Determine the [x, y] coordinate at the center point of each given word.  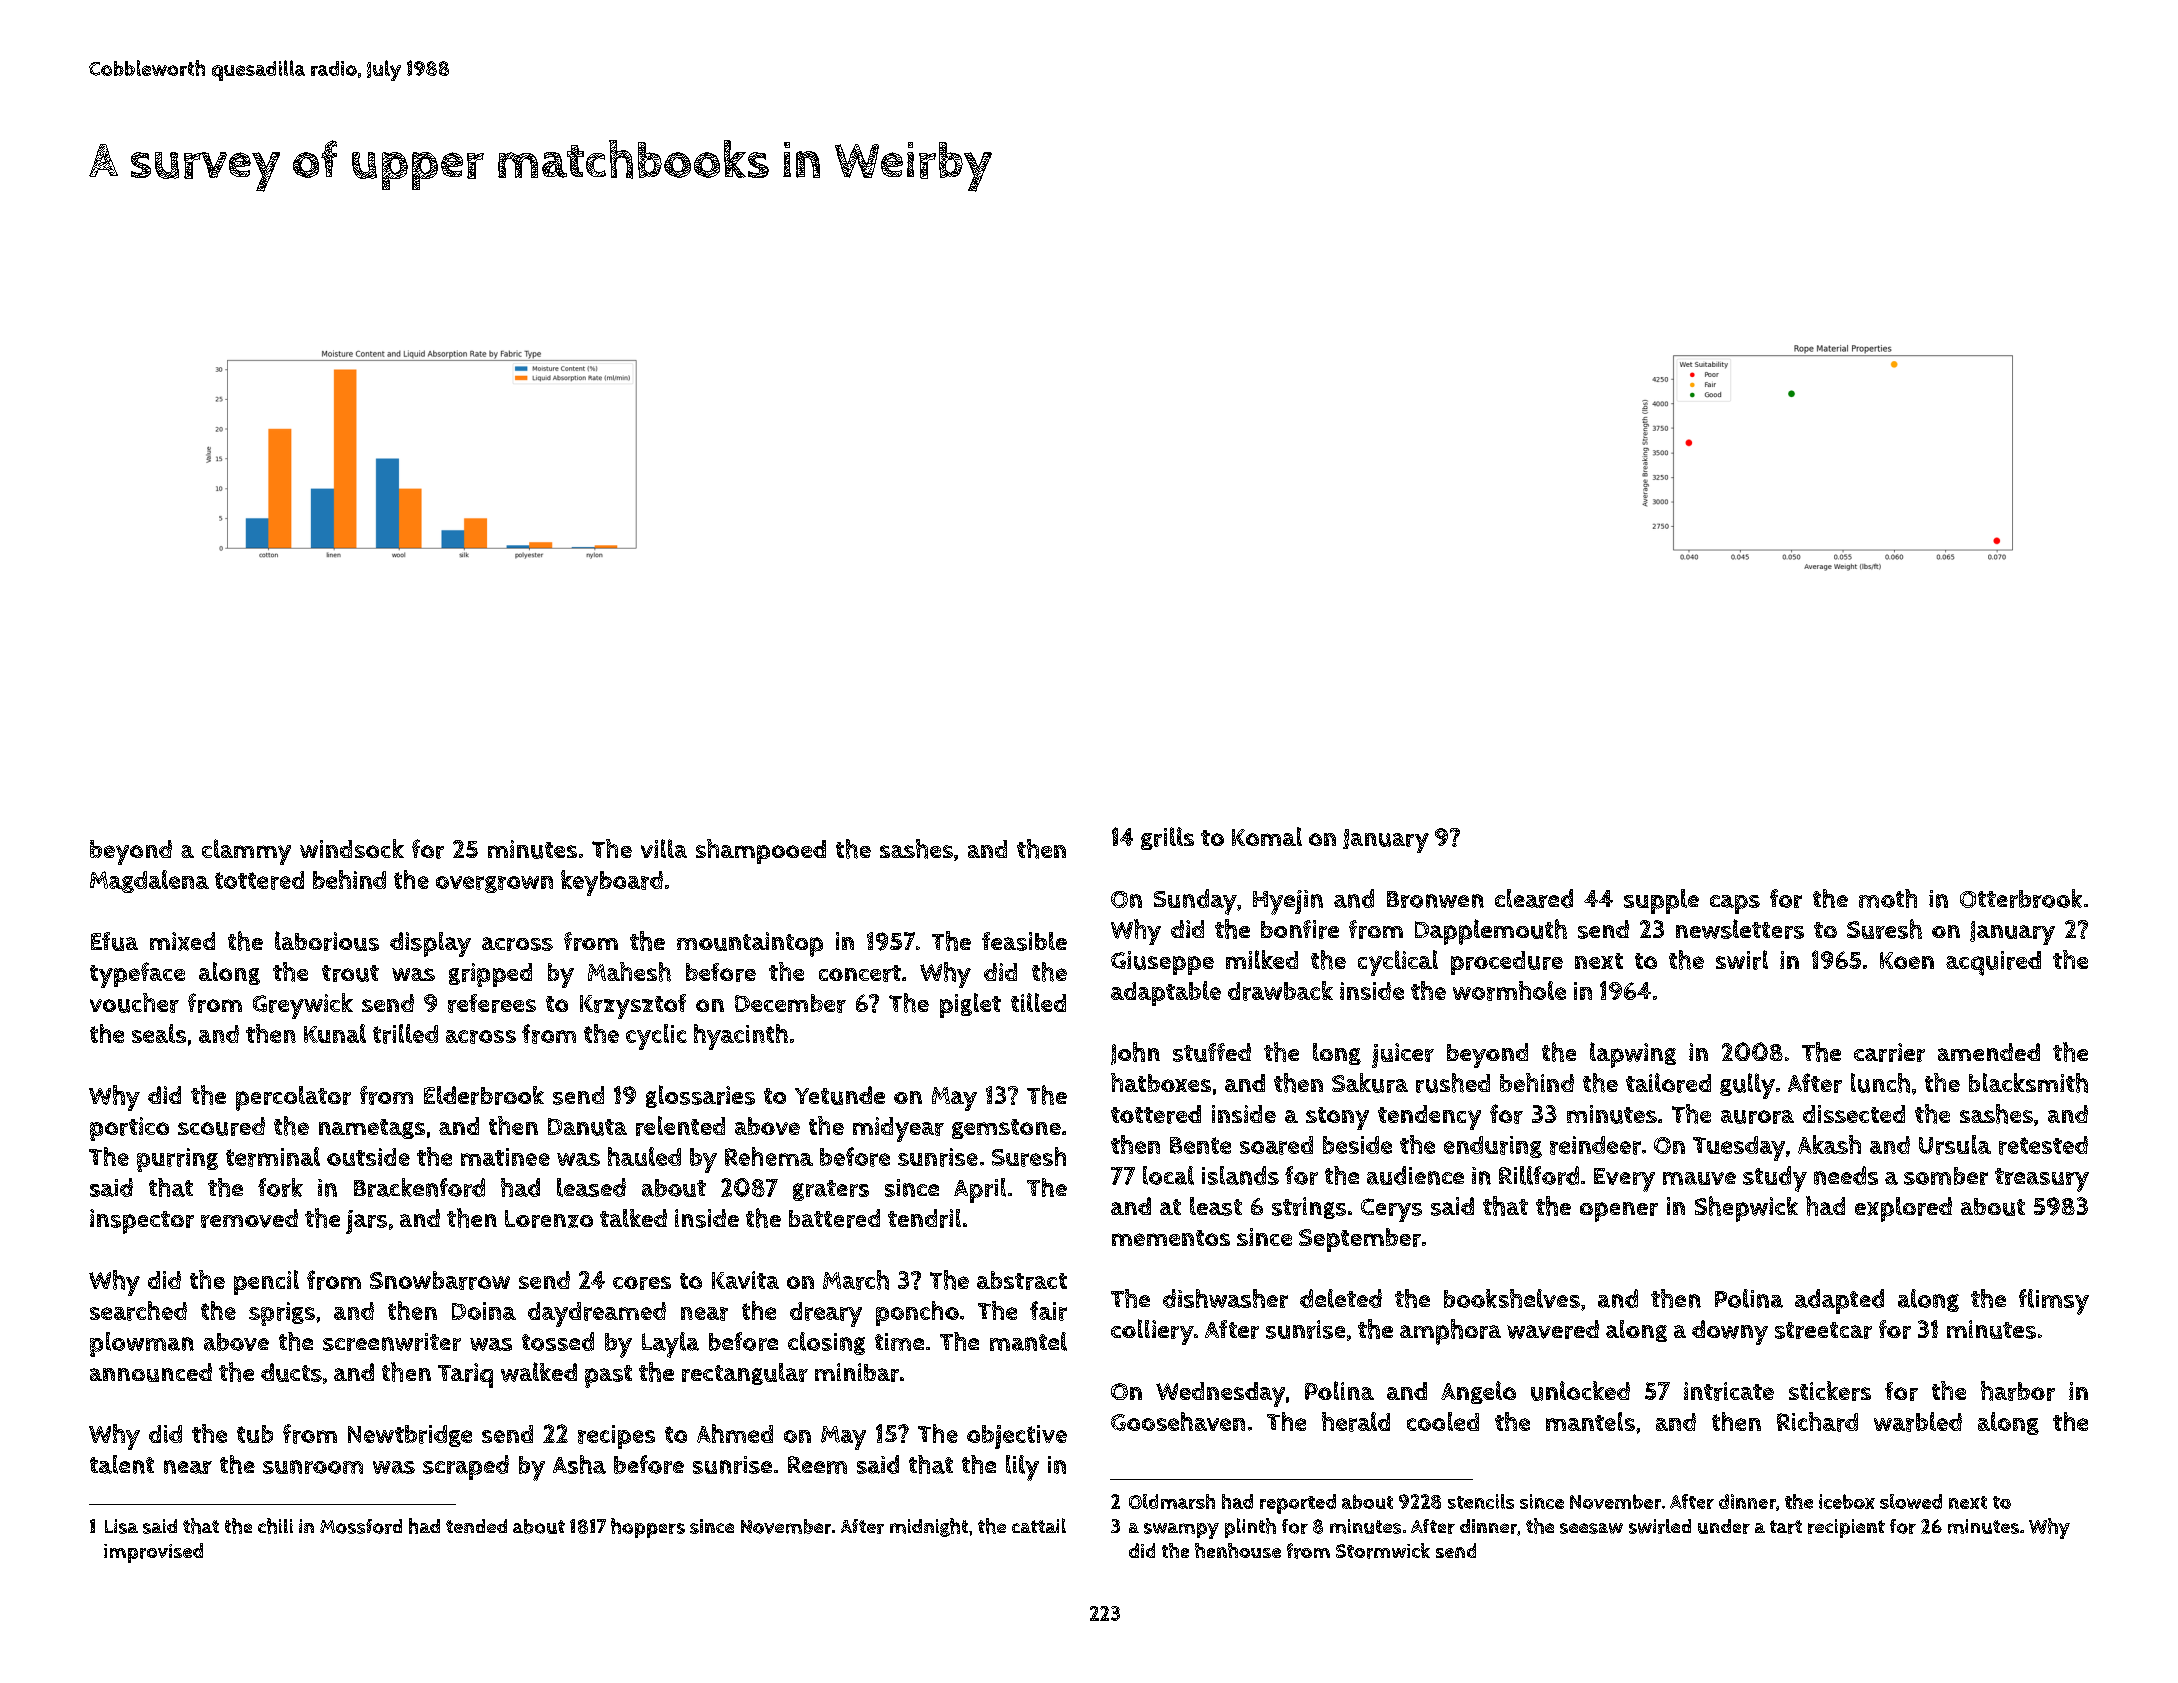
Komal [1267, 836]
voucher [134, 1003]
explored [1903, 1209]
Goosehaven [1178, 1421]
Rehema [769, 1156]
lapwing [1633, 1055]
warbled [1918, 1422]
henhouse [1238, 1550]
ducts [291, 1372]
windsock [352, 848]
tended [476, 1526]
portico [129, 1129]
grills [1167, 838]
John [1135, 1053]
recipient [1846, 1528]
